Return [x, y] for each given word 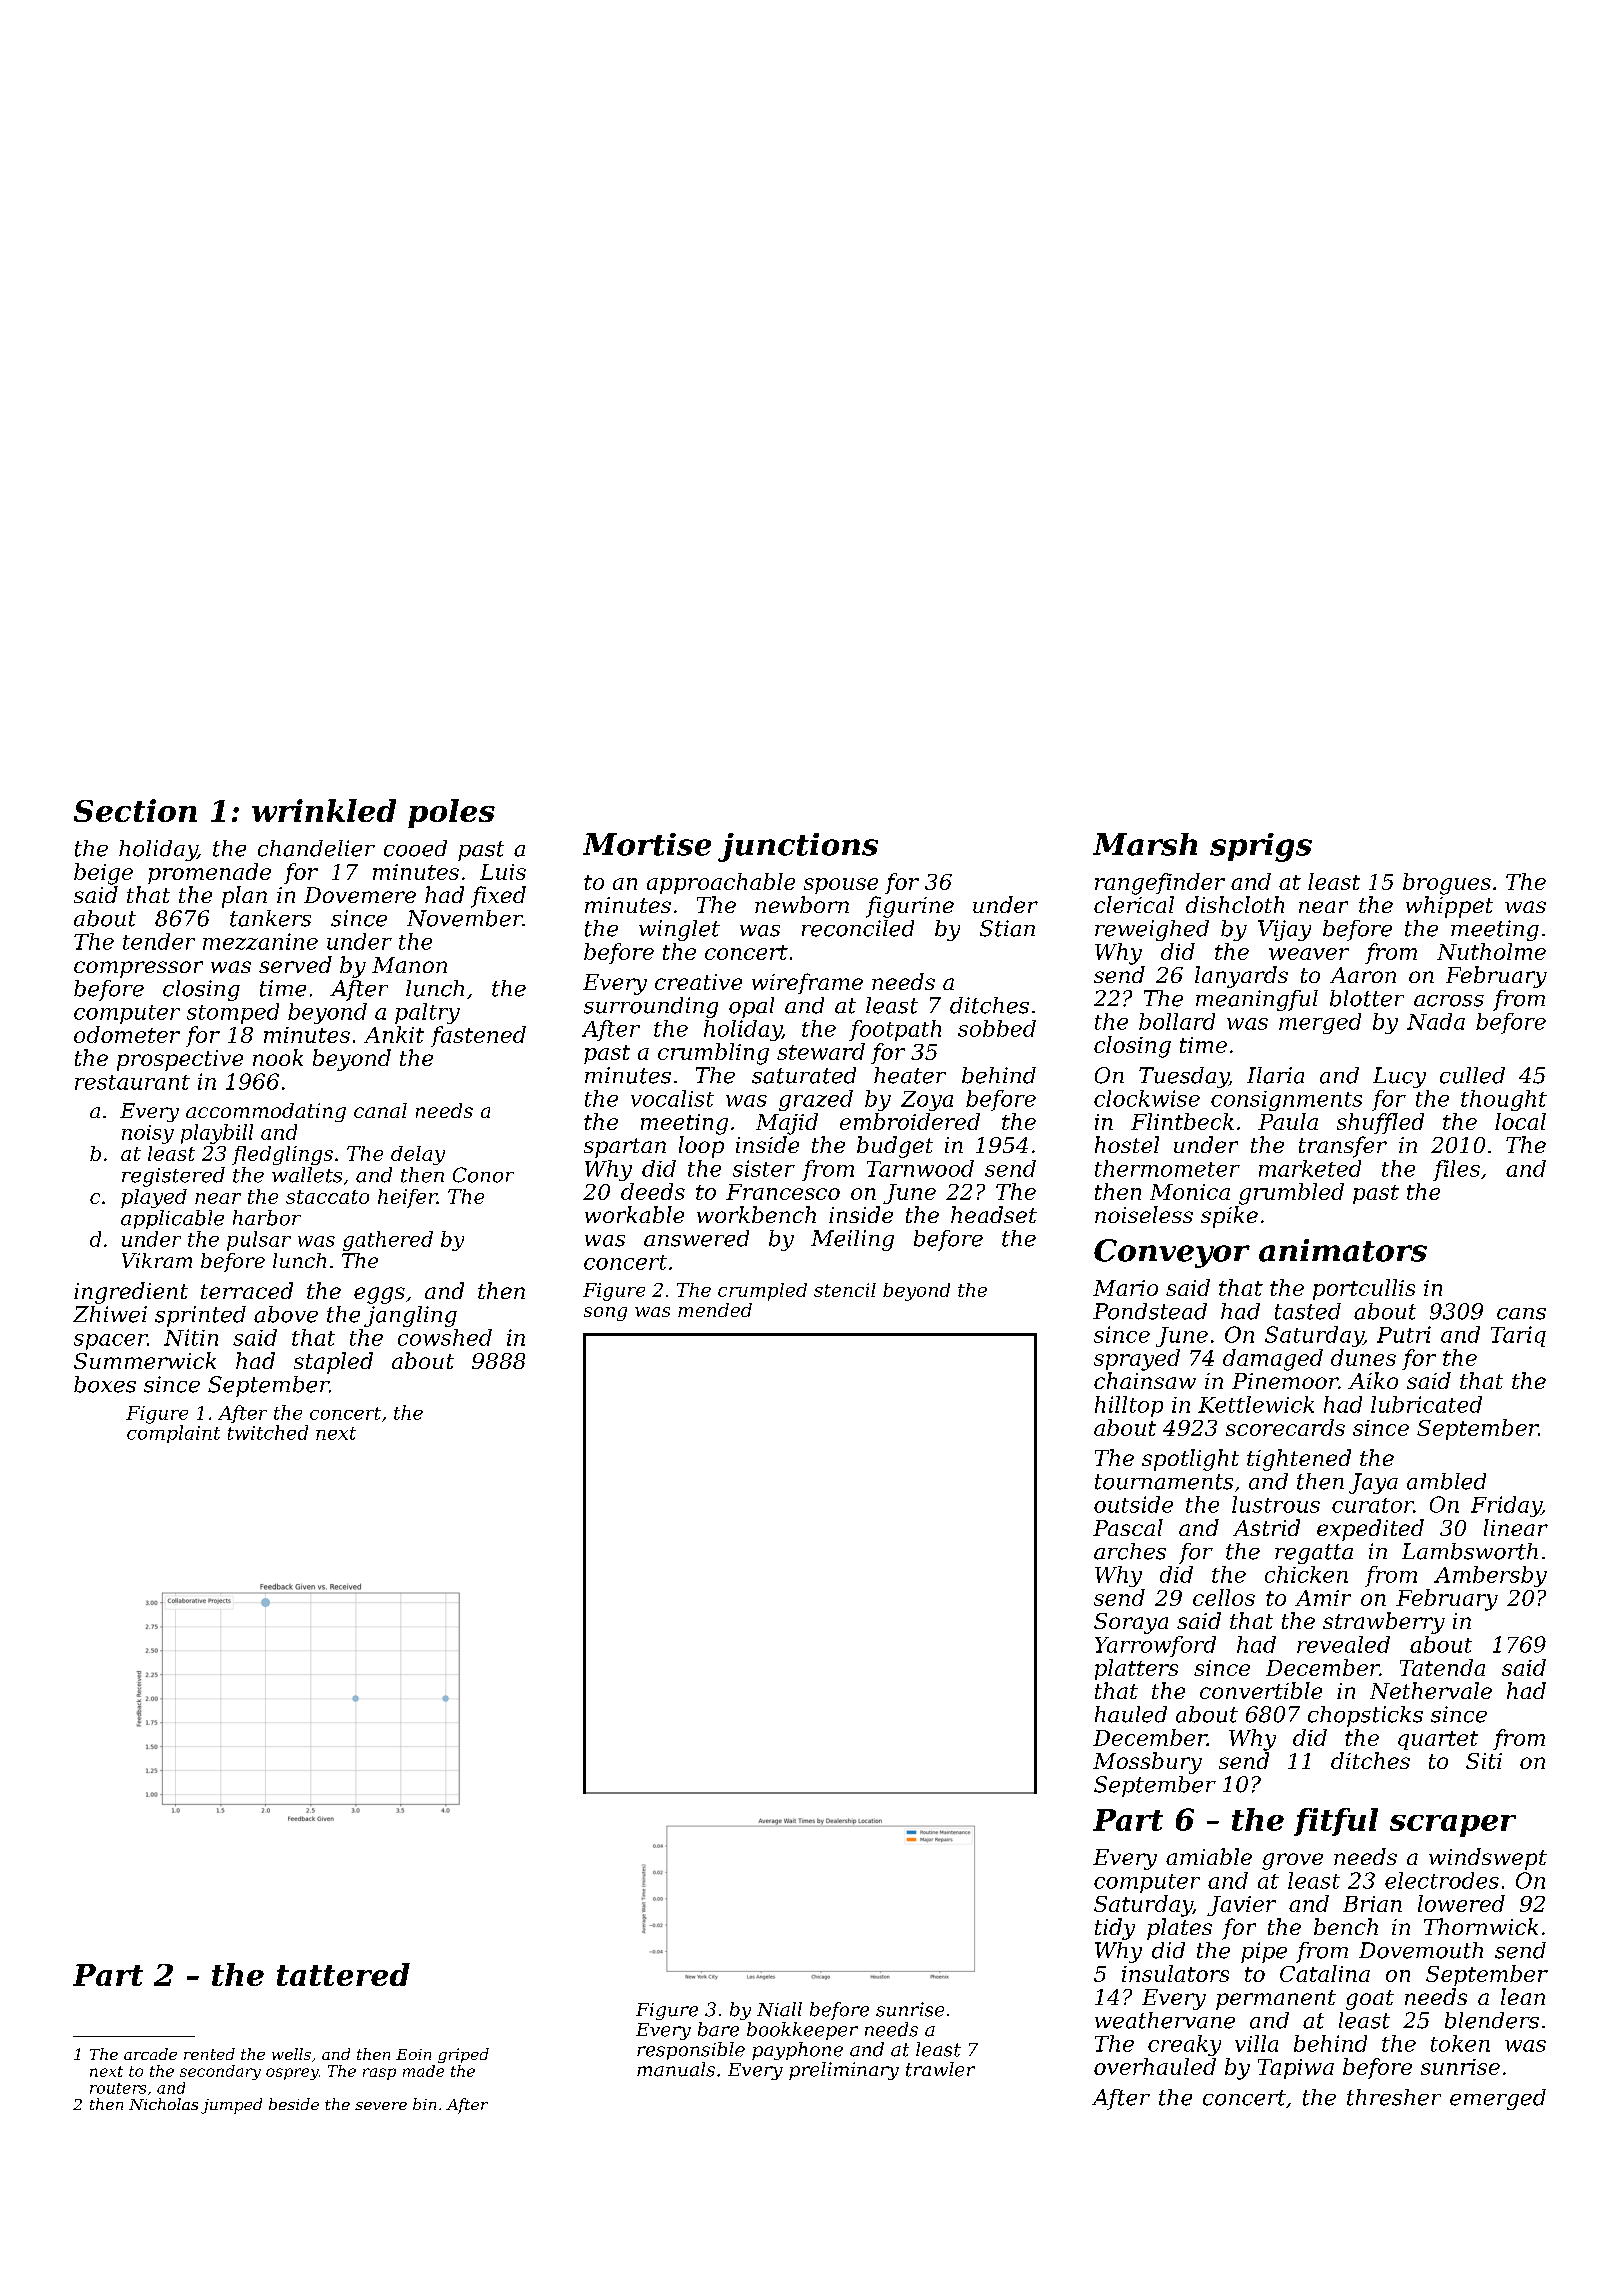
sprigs [1261, 847]
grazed [816, 1100]
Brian [1372, 1904]
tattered [343, 1974]
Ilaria [1275, 1075]
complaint [173, 1434]
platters [1136, 1669]
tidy [1115, 1929]
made [423, 2071]
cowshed [445, 1337]
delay [418, 1155]
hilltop [1129, 1406]
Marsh [1145, 844]
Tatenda [1442, 1667]
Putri [1404, 1334]
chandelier [316, 848]
